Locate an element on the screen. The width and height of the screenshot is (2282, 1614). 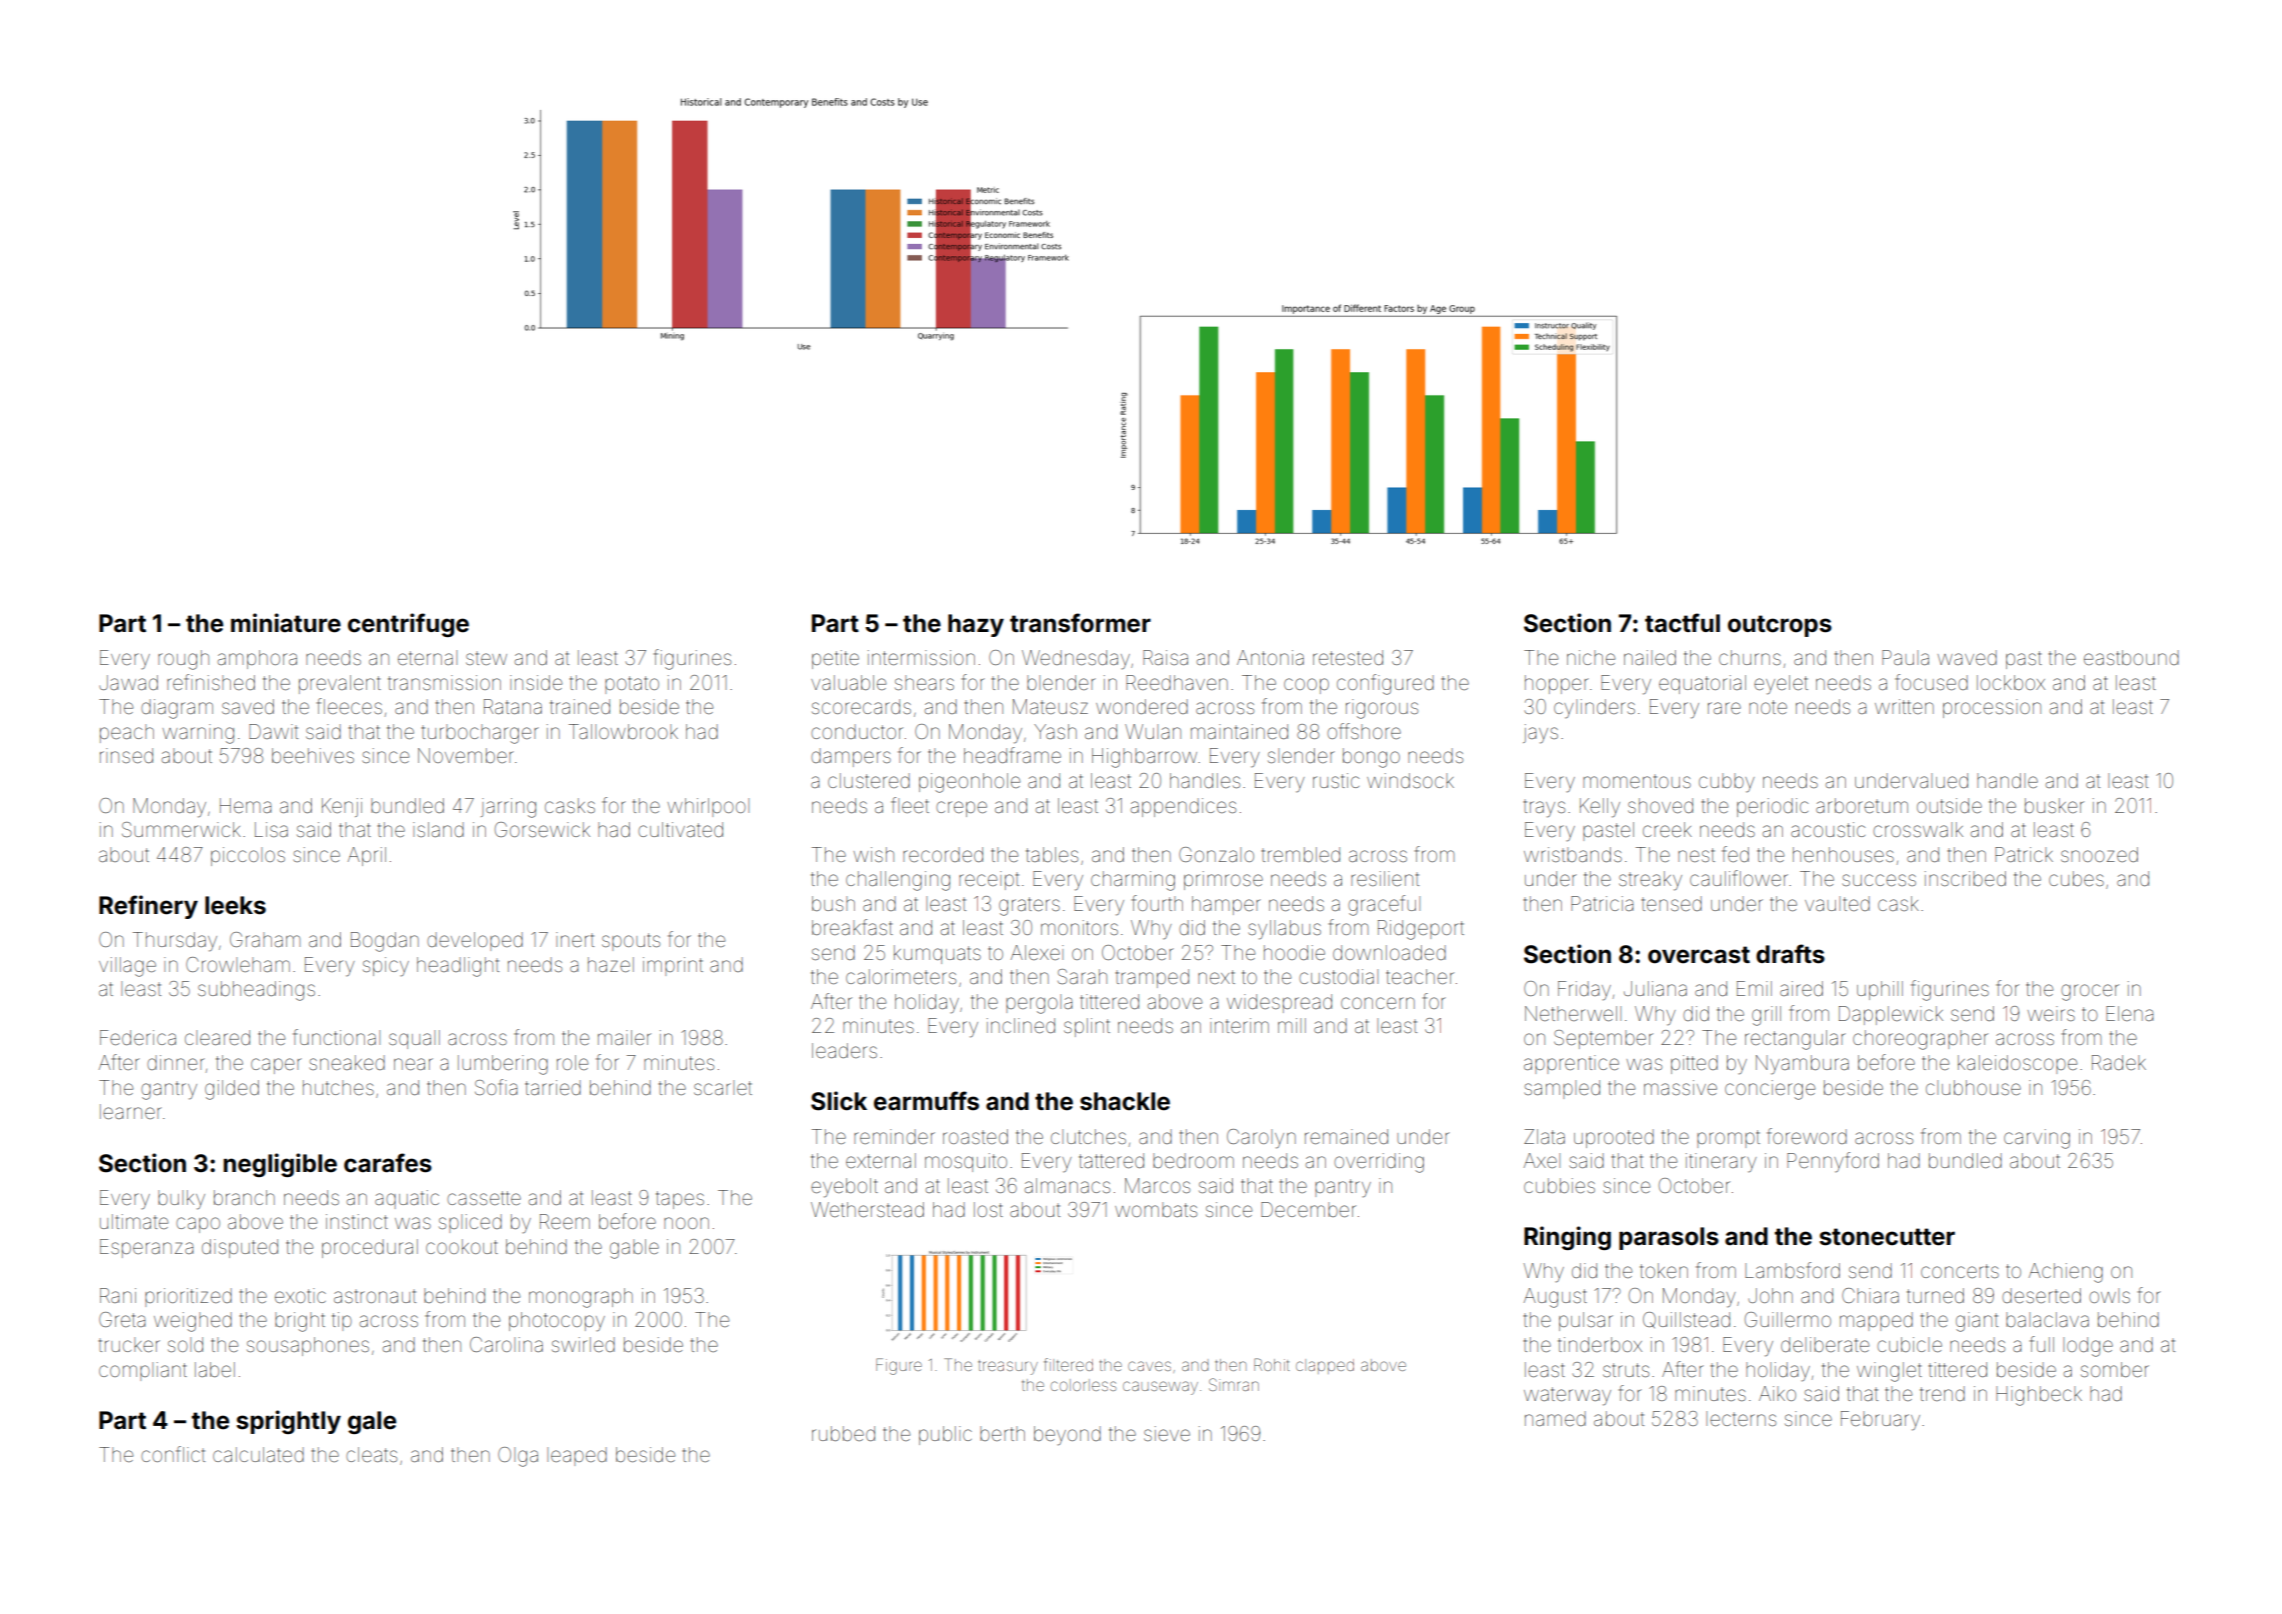
spicy is located at coordinates (386, 967).
